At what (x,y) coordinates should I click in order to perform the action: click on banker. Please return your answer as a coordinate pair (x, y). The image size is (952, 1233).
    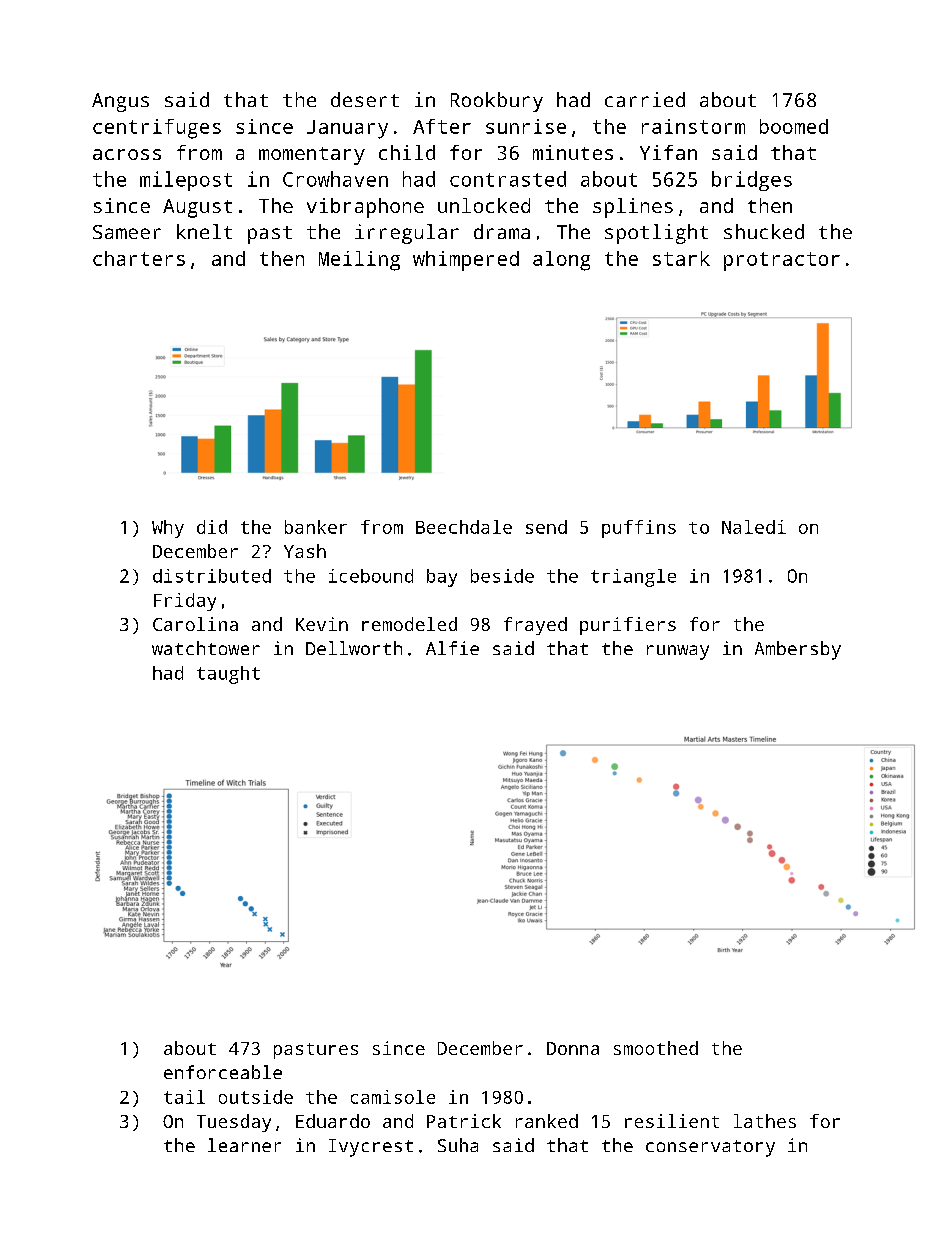
    Looking at the image, I should click on (316, 527).
